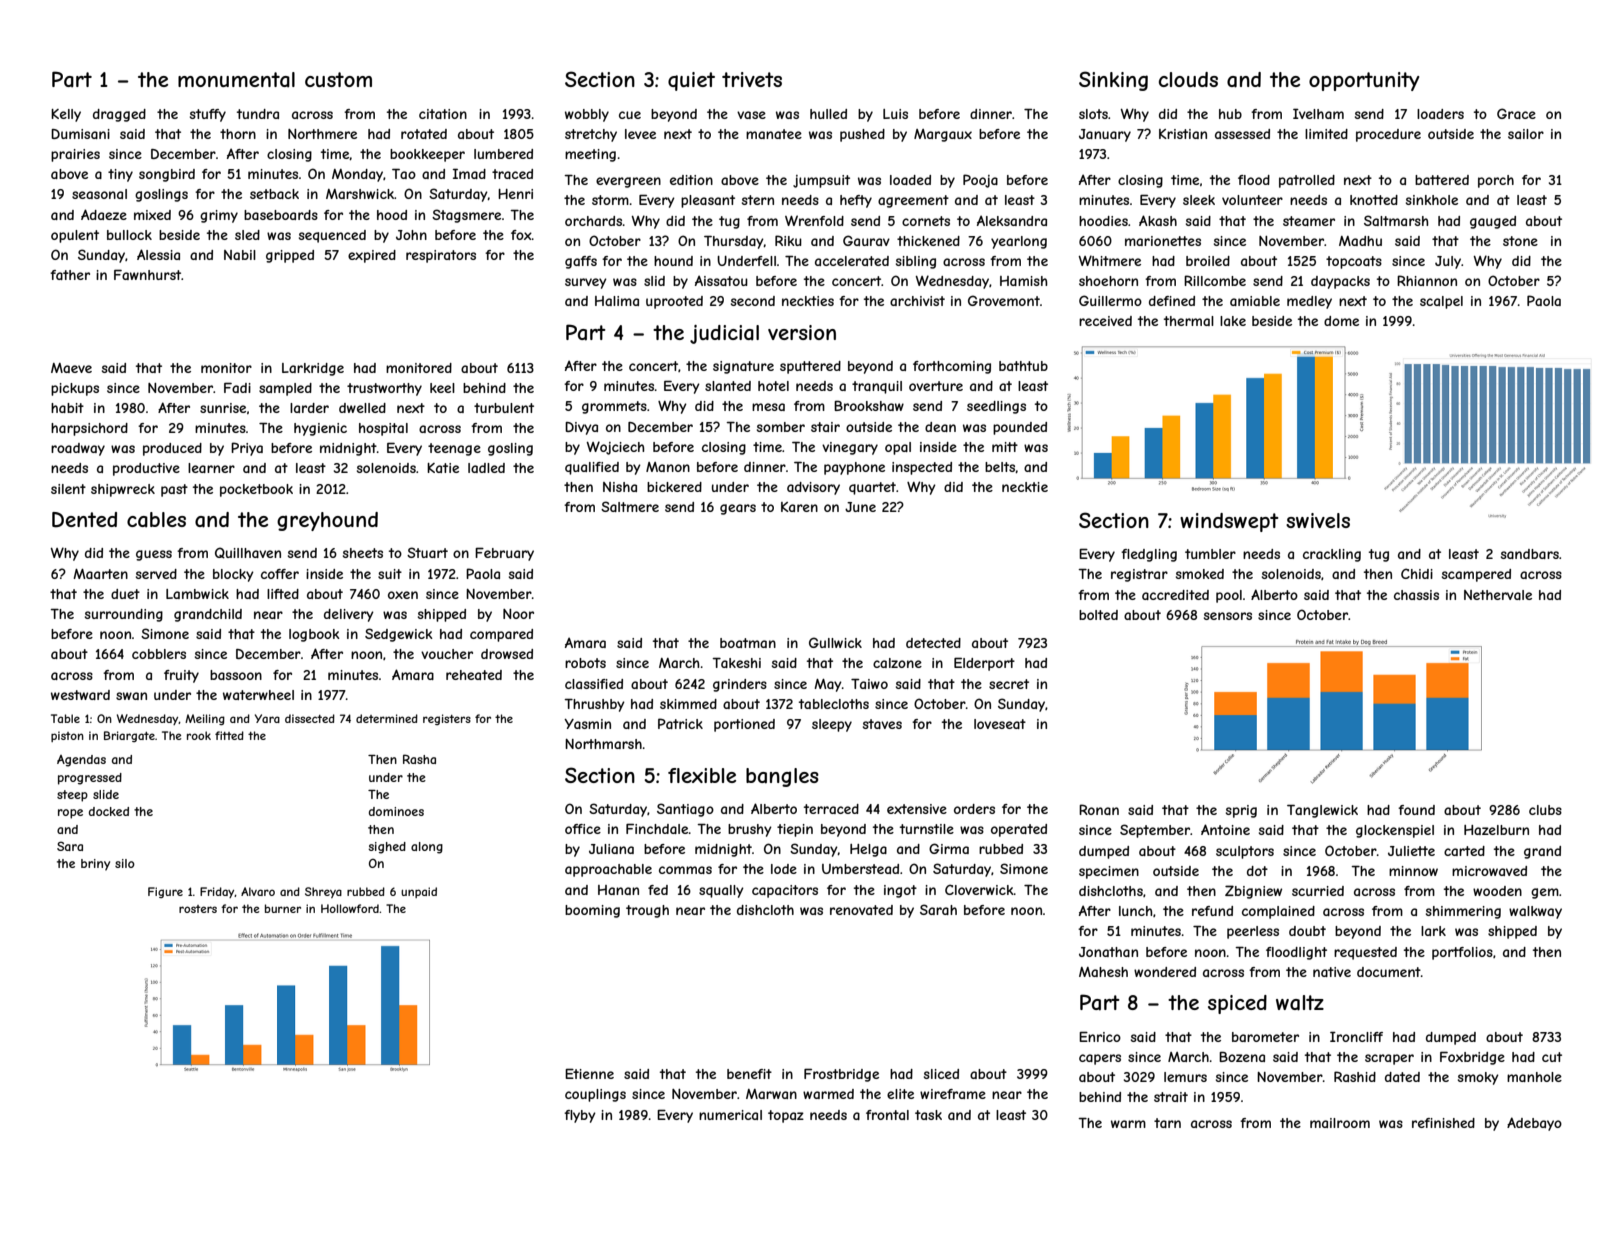  Describe the element at coordinates (799, 507) in the image. I see `Karen` at that location.
